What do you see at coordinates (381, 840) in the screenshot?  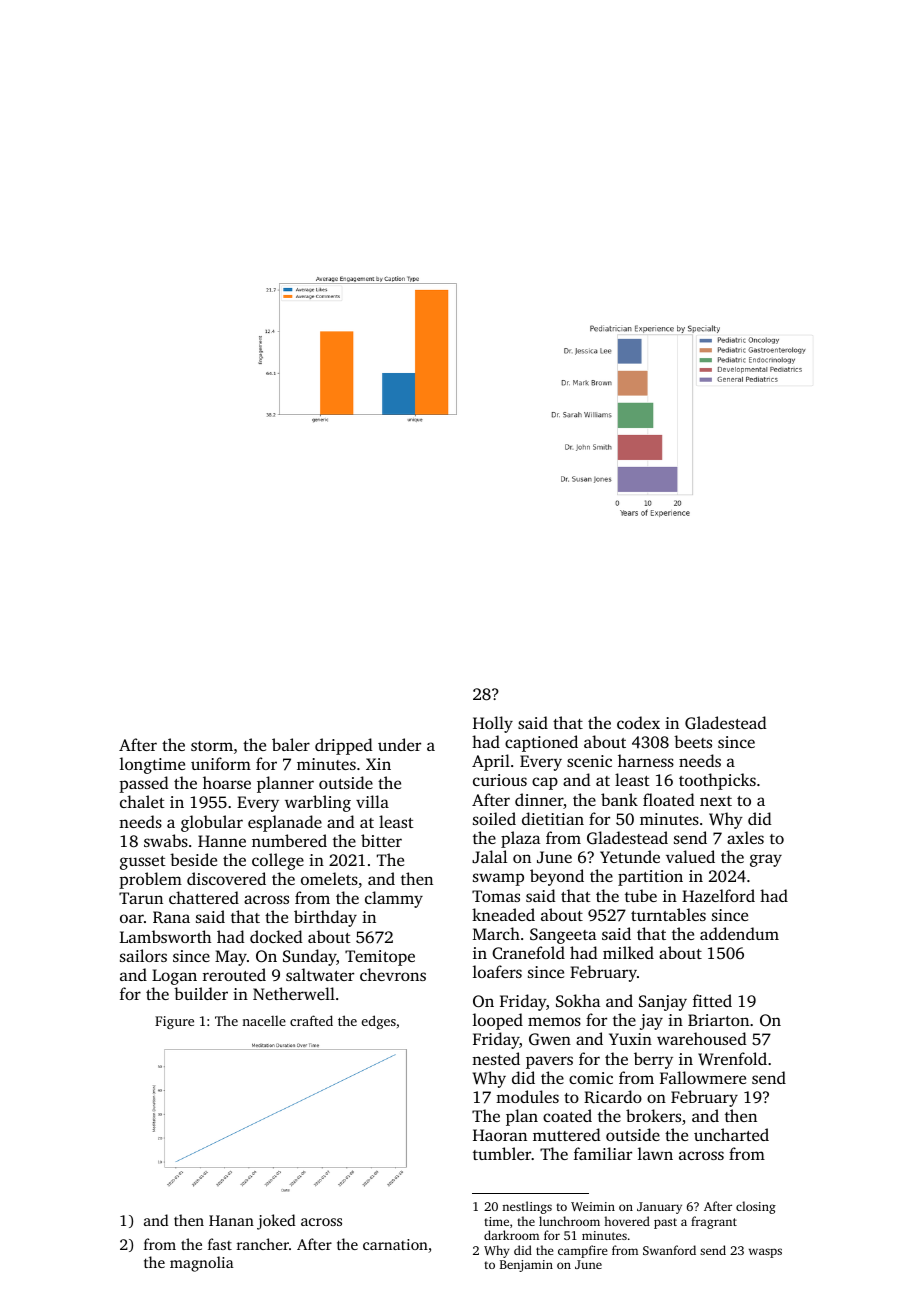 I see `bitter` at bounding box center [381, 840].
